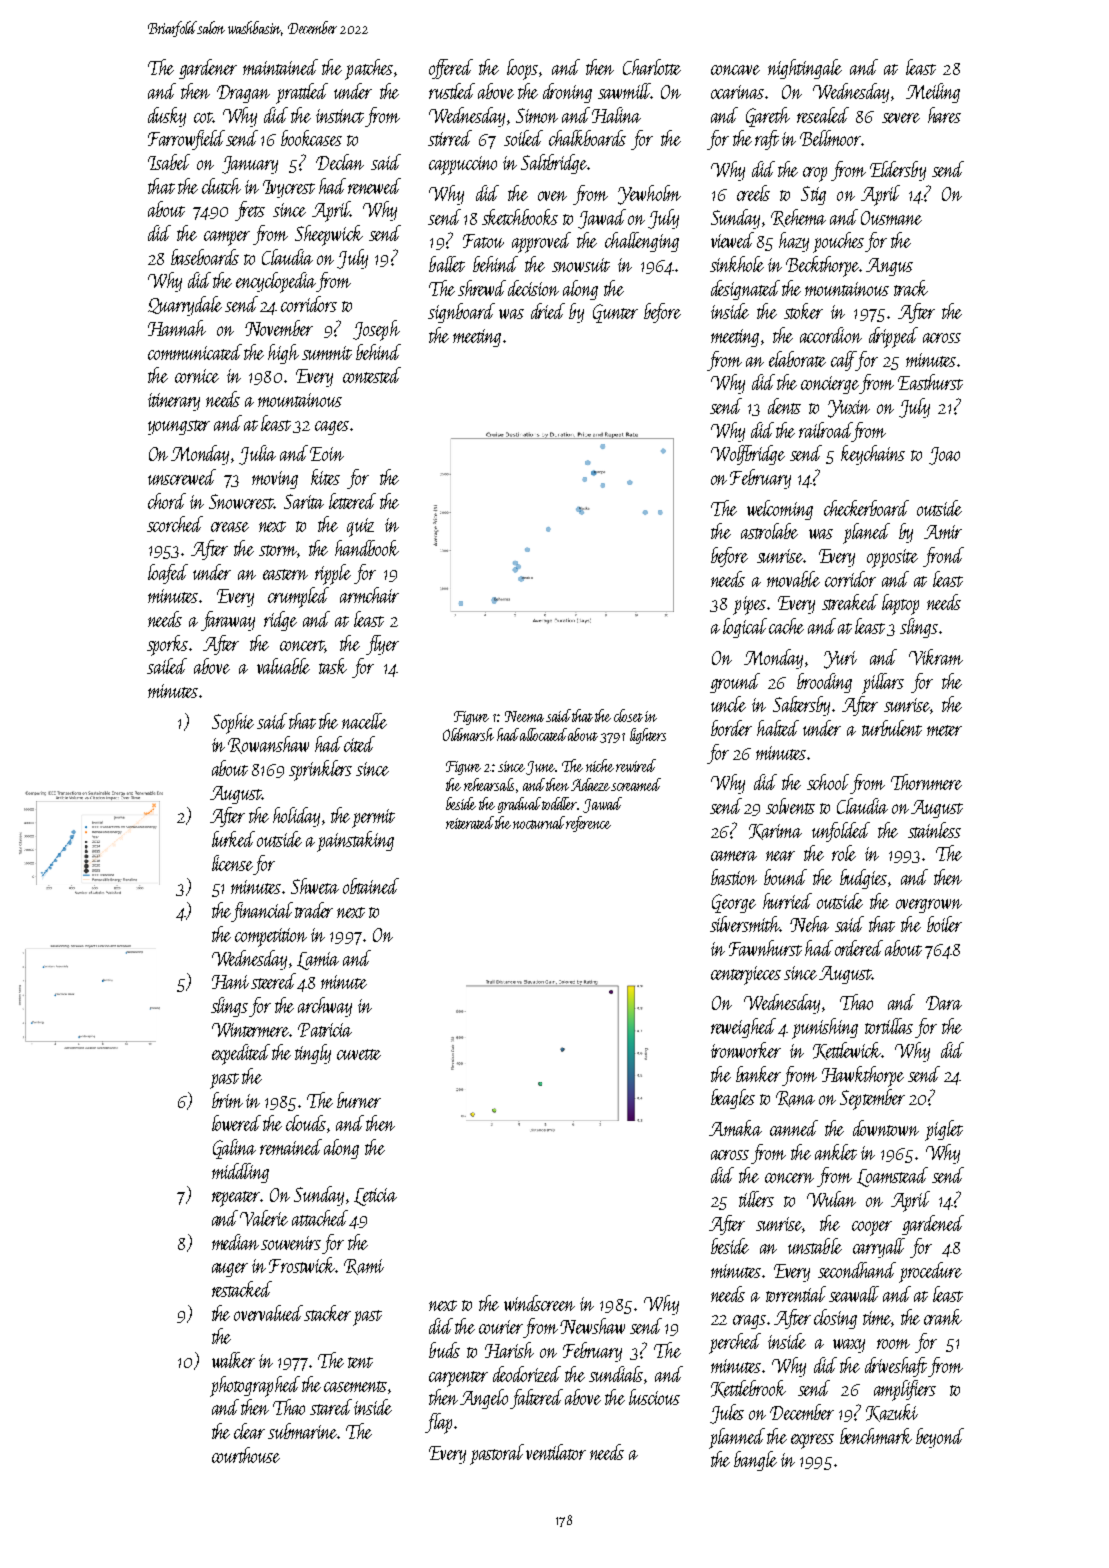 The width and height of the screenshot is (1109, 1568). Describe the element at coordinates (734, 903) in the screenshot. I see `George` at that location.
